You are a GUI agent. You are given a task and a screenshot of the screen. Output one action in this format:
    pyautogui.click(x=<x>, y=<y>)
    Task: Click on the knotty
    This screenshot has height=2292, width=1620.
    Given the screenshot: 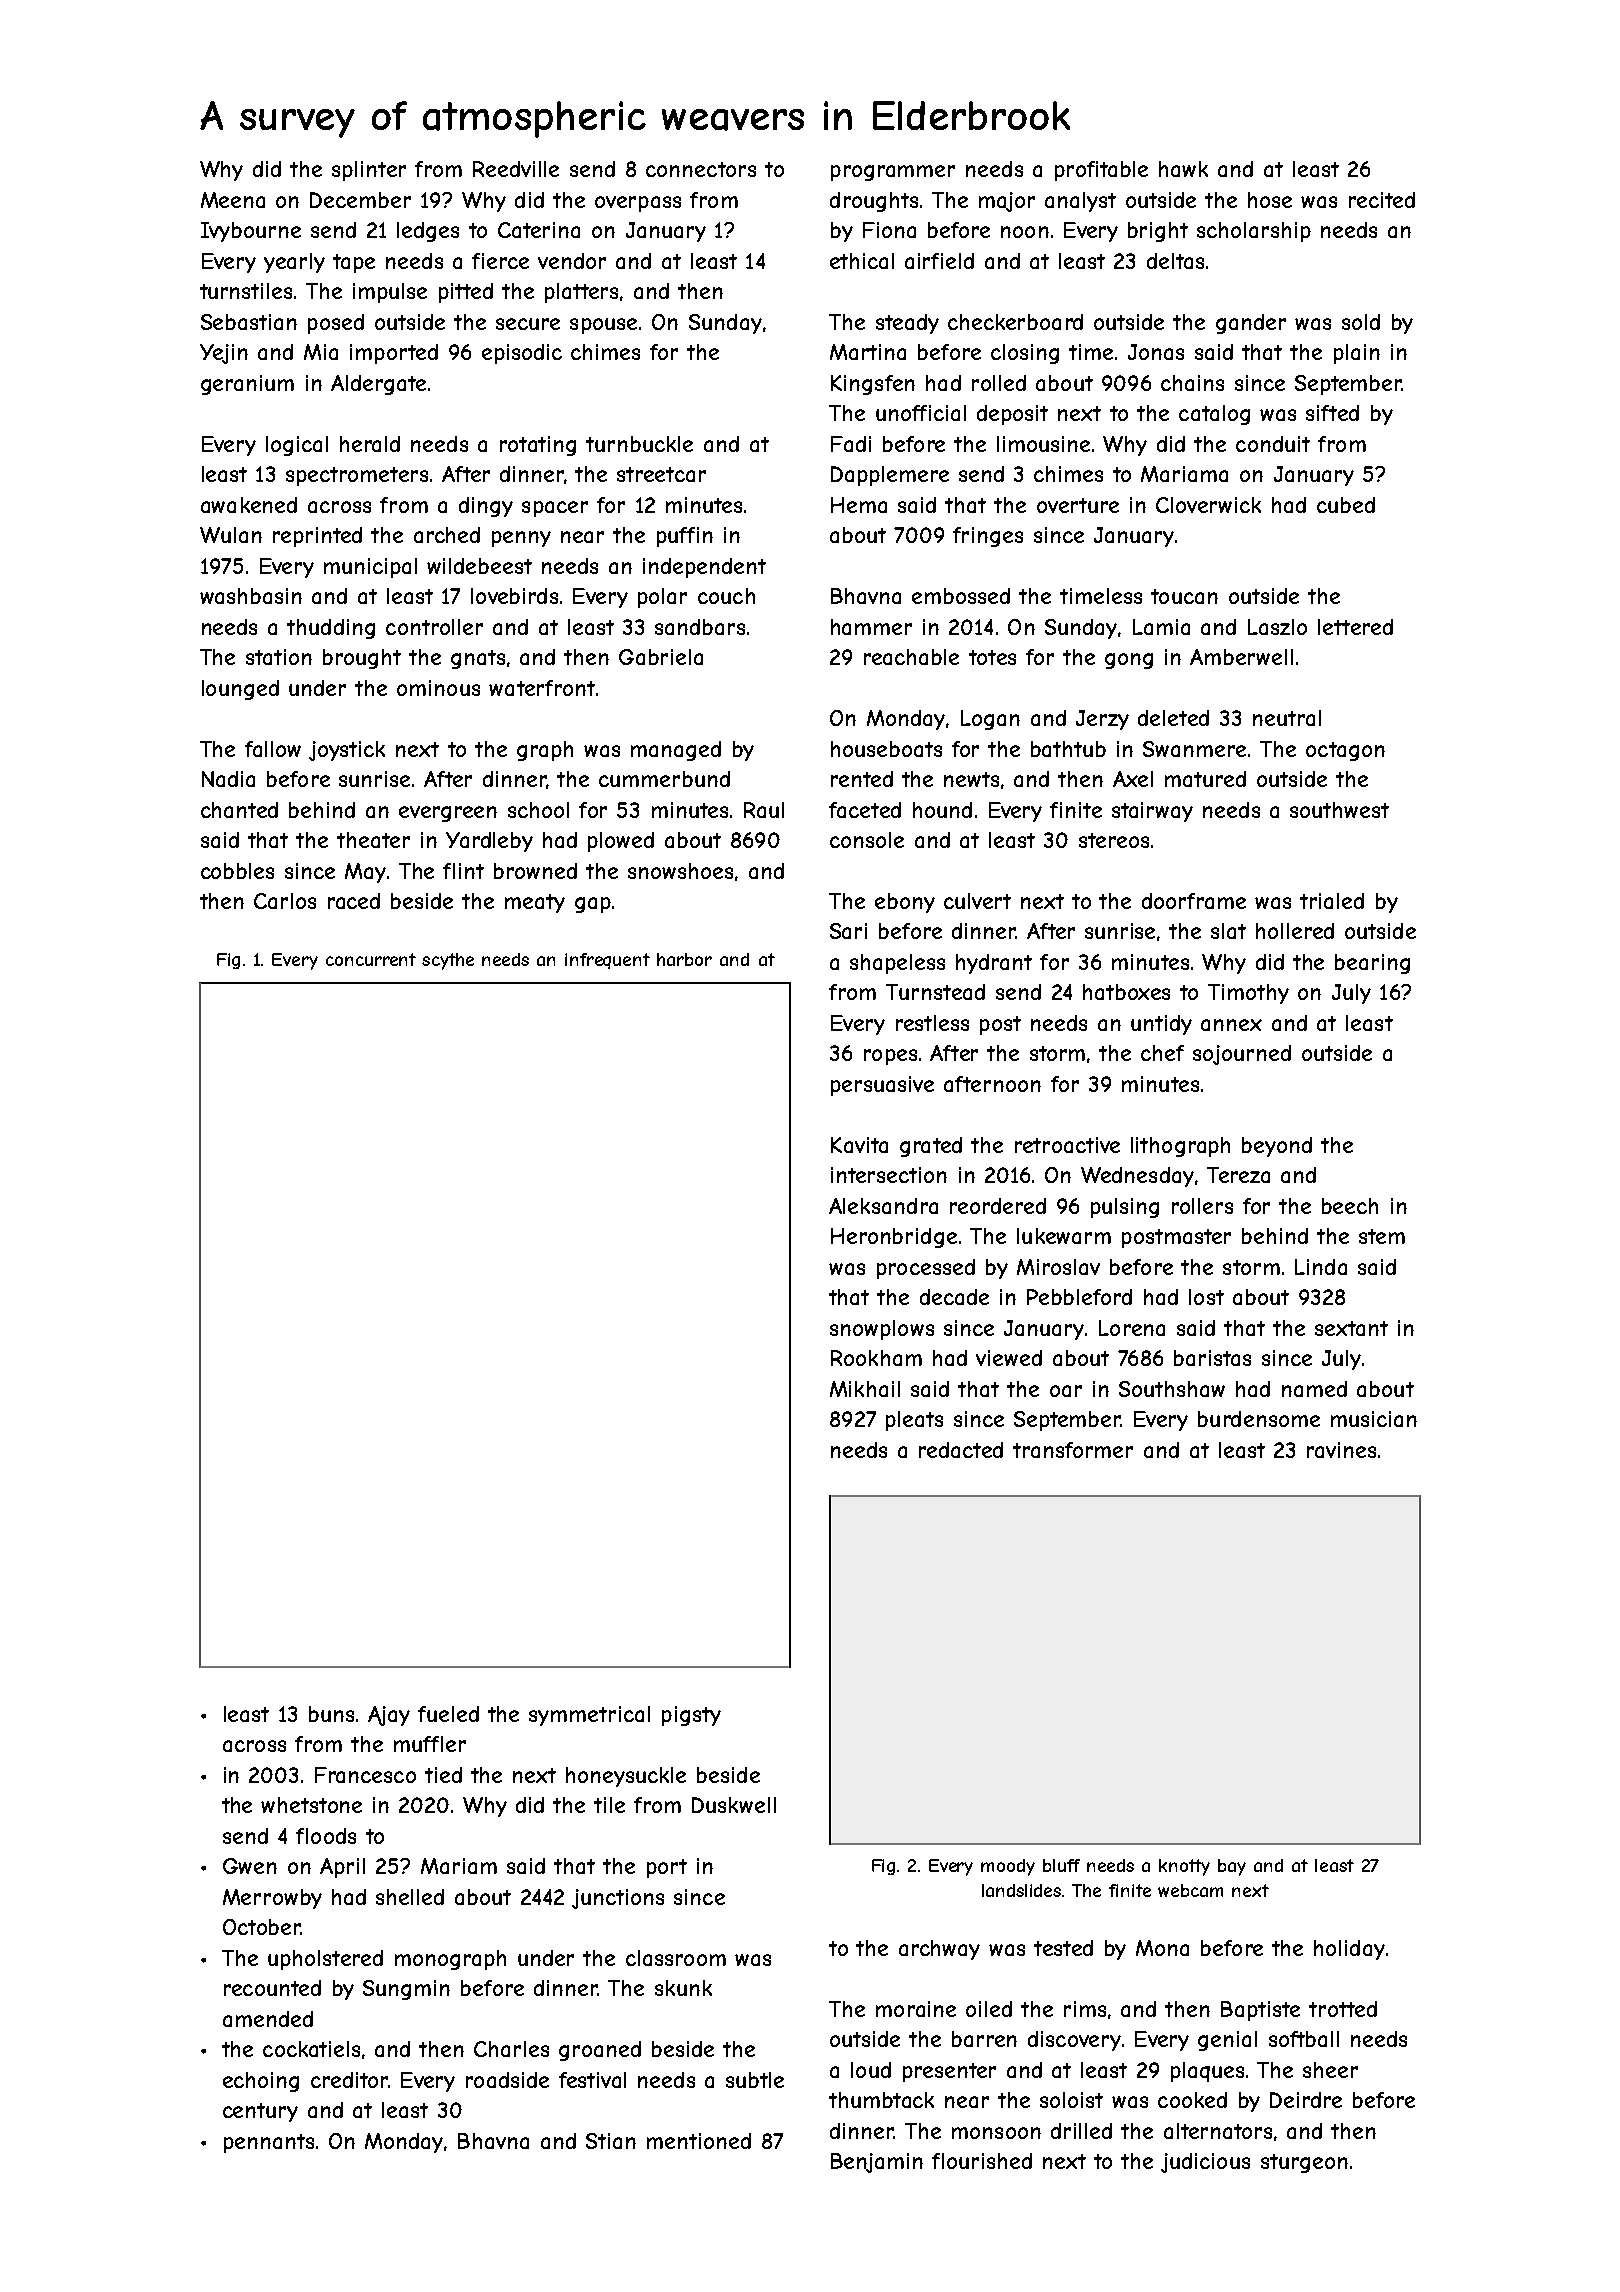 What is the action you would take?
    pyautogui.click(x=1184, y=1867)
